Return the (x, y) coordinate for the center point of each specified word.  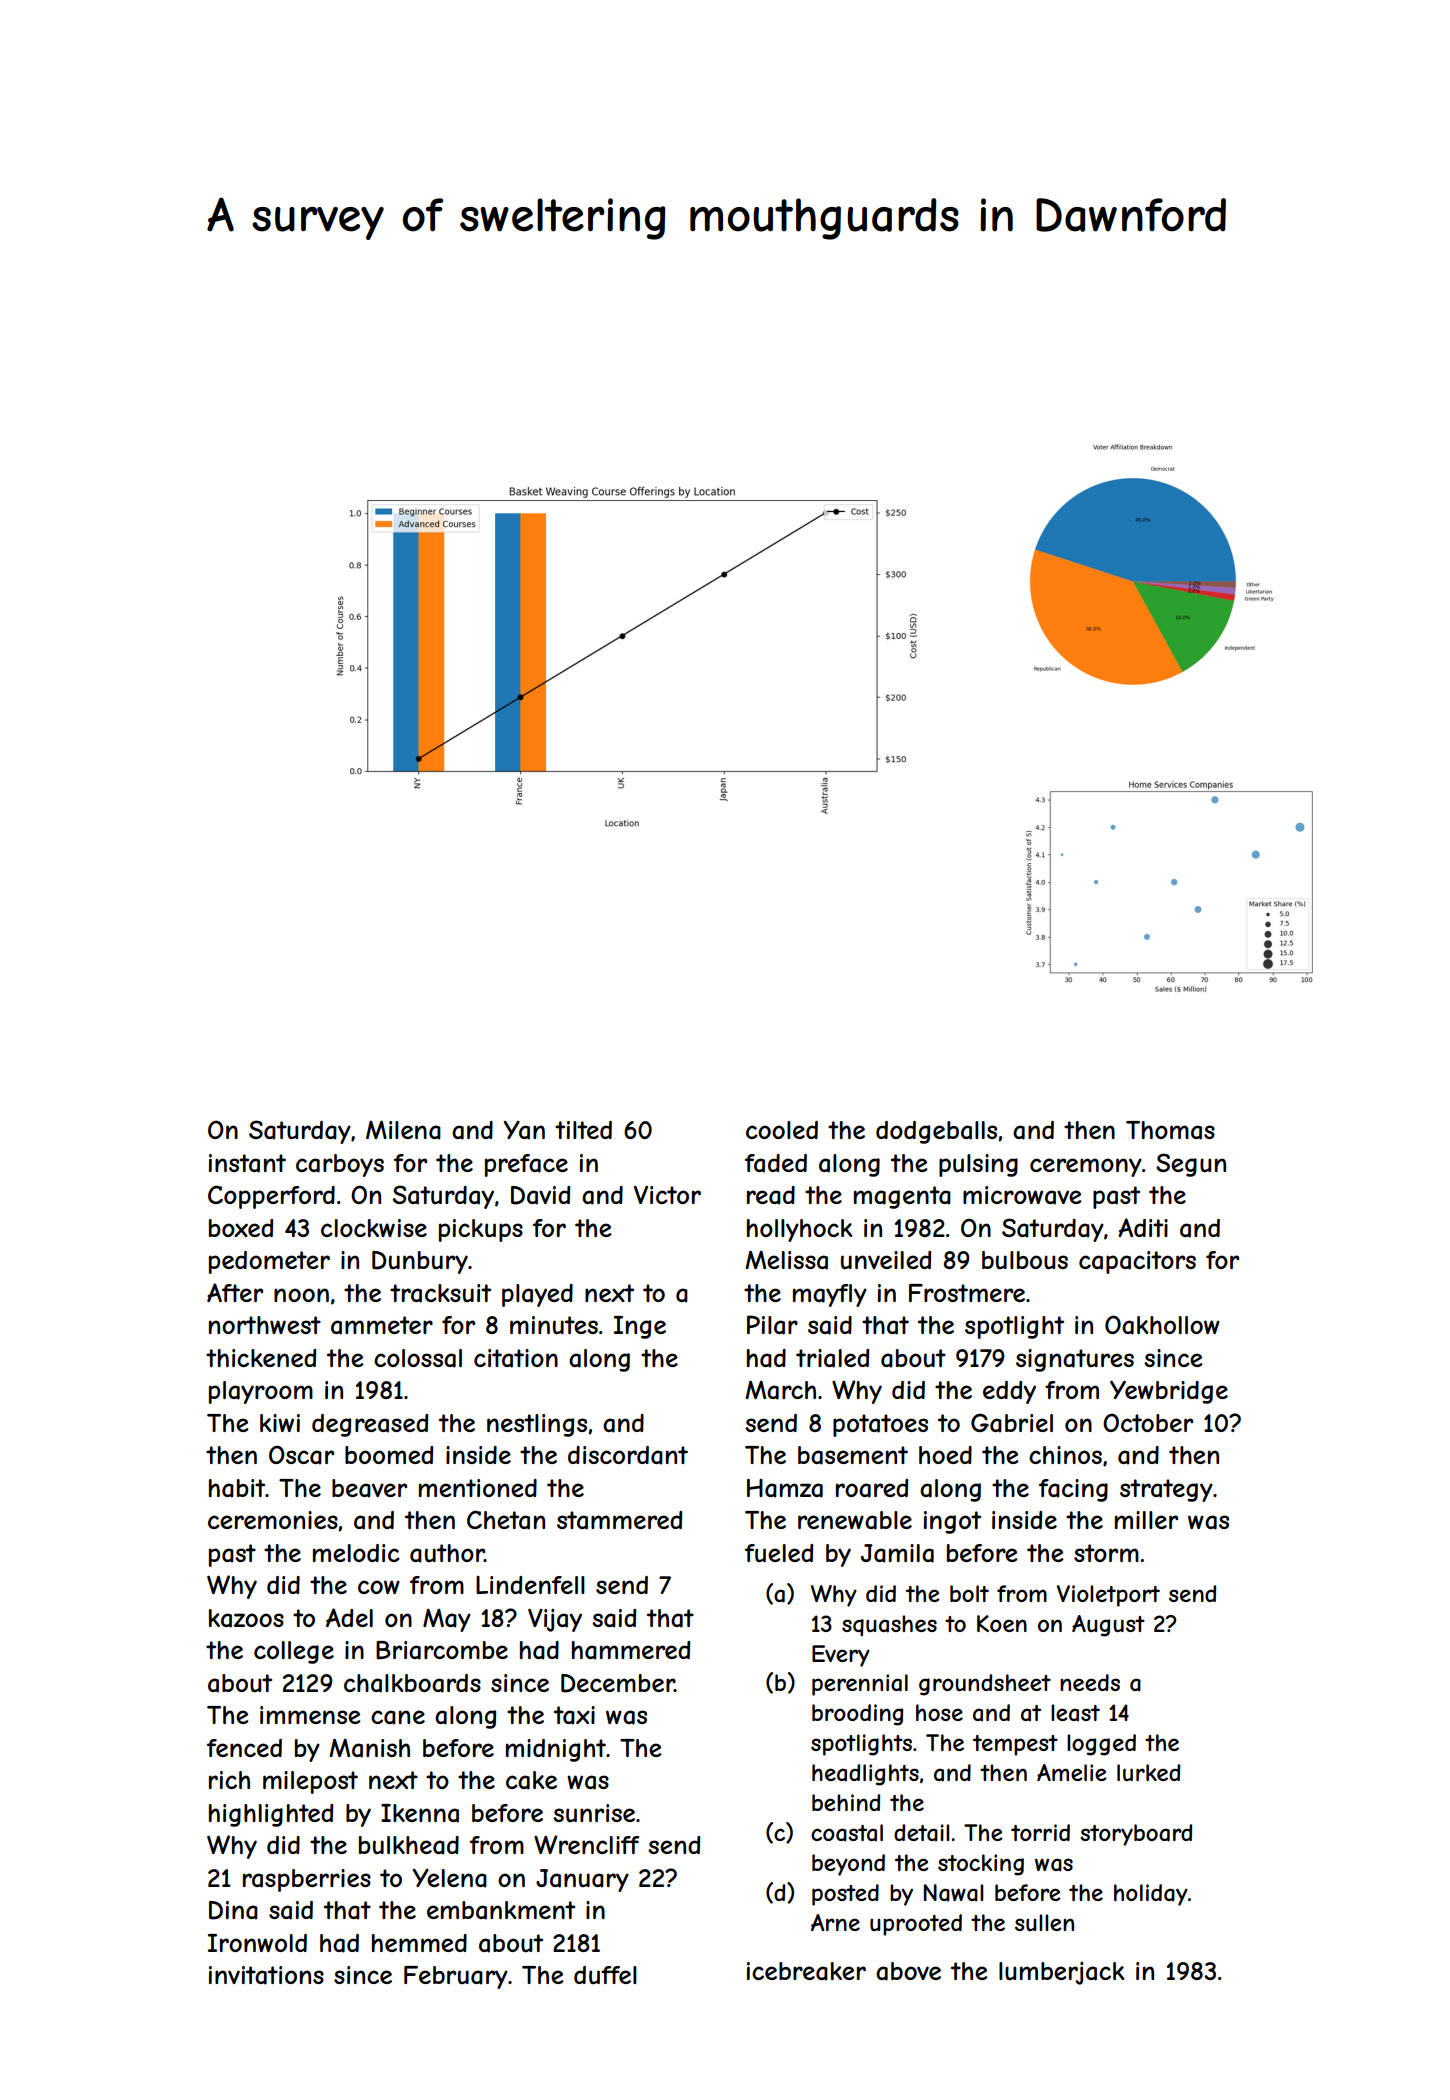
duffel (605, 1975)
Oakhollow (1162, 1325)
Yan (524, 1130)
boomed (389, 1455)
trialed (832, 1358)
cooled (782, 1130)
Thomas (1170, 1130)
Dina (233, 1910)
